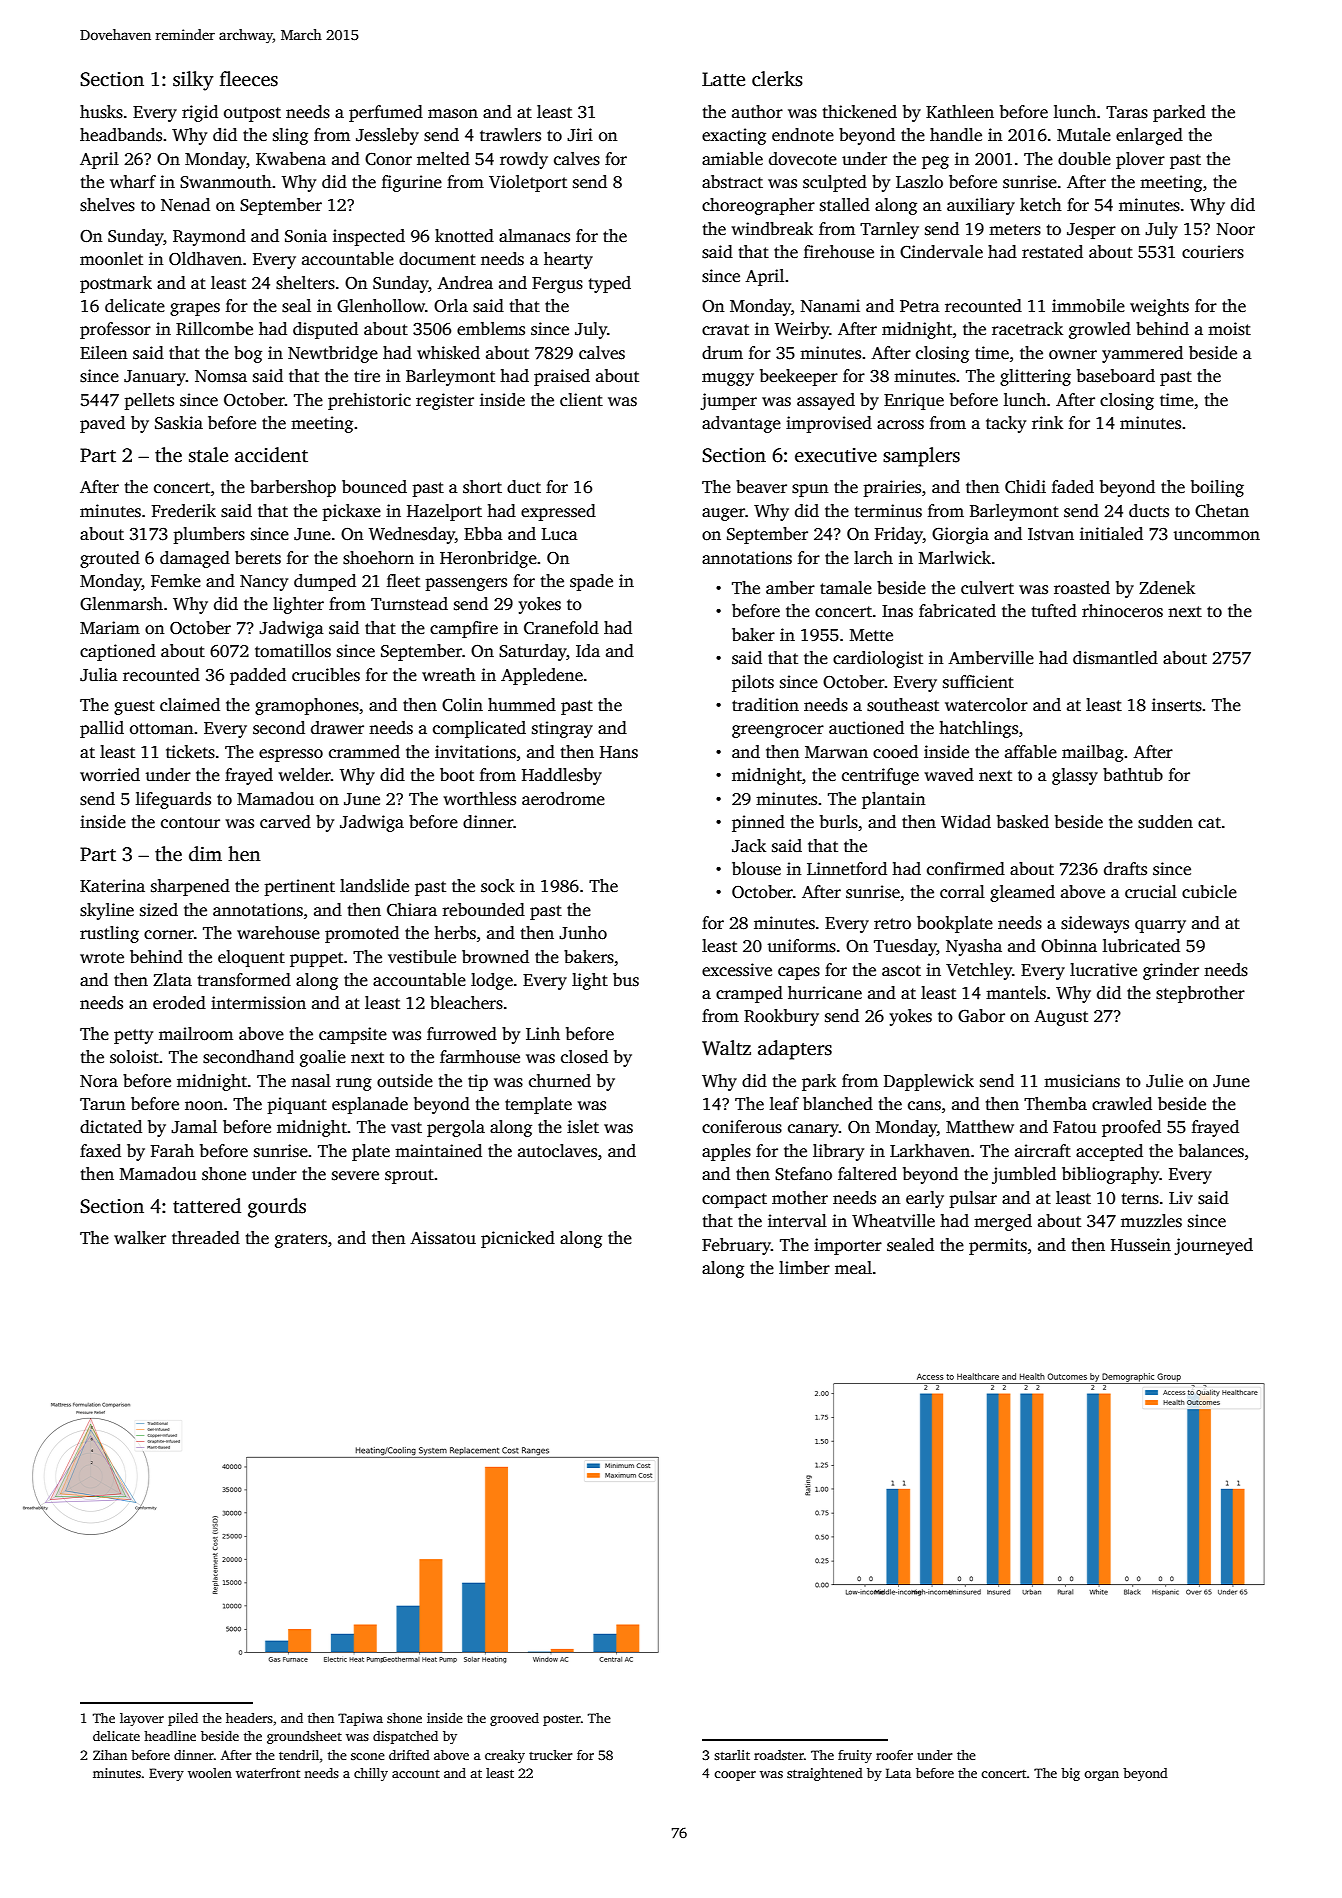  I want to click on cubicle, so click(1209, 892).
